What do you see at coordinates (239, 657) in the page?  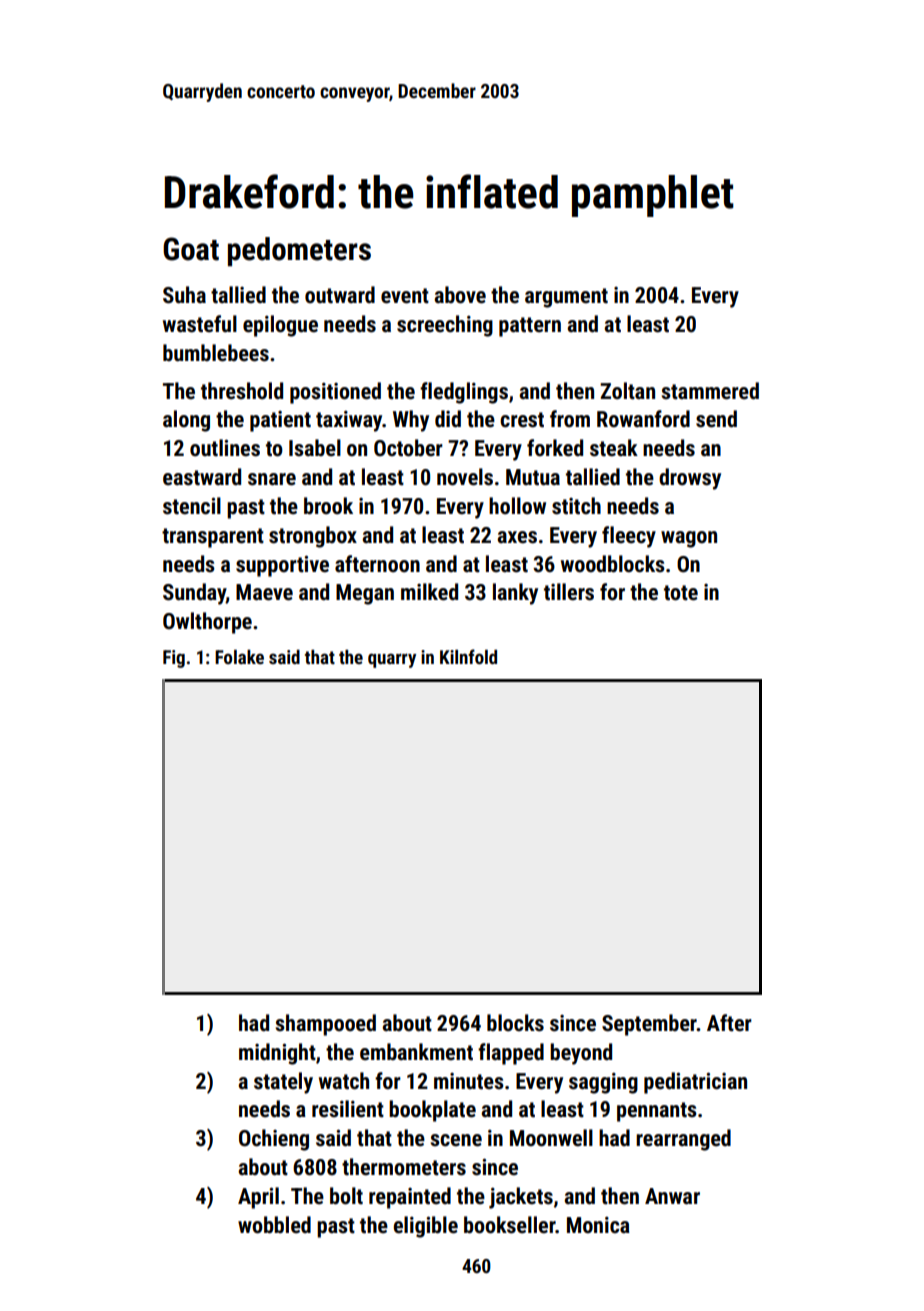 I see `Folake` at bounding box center [239, 657].
